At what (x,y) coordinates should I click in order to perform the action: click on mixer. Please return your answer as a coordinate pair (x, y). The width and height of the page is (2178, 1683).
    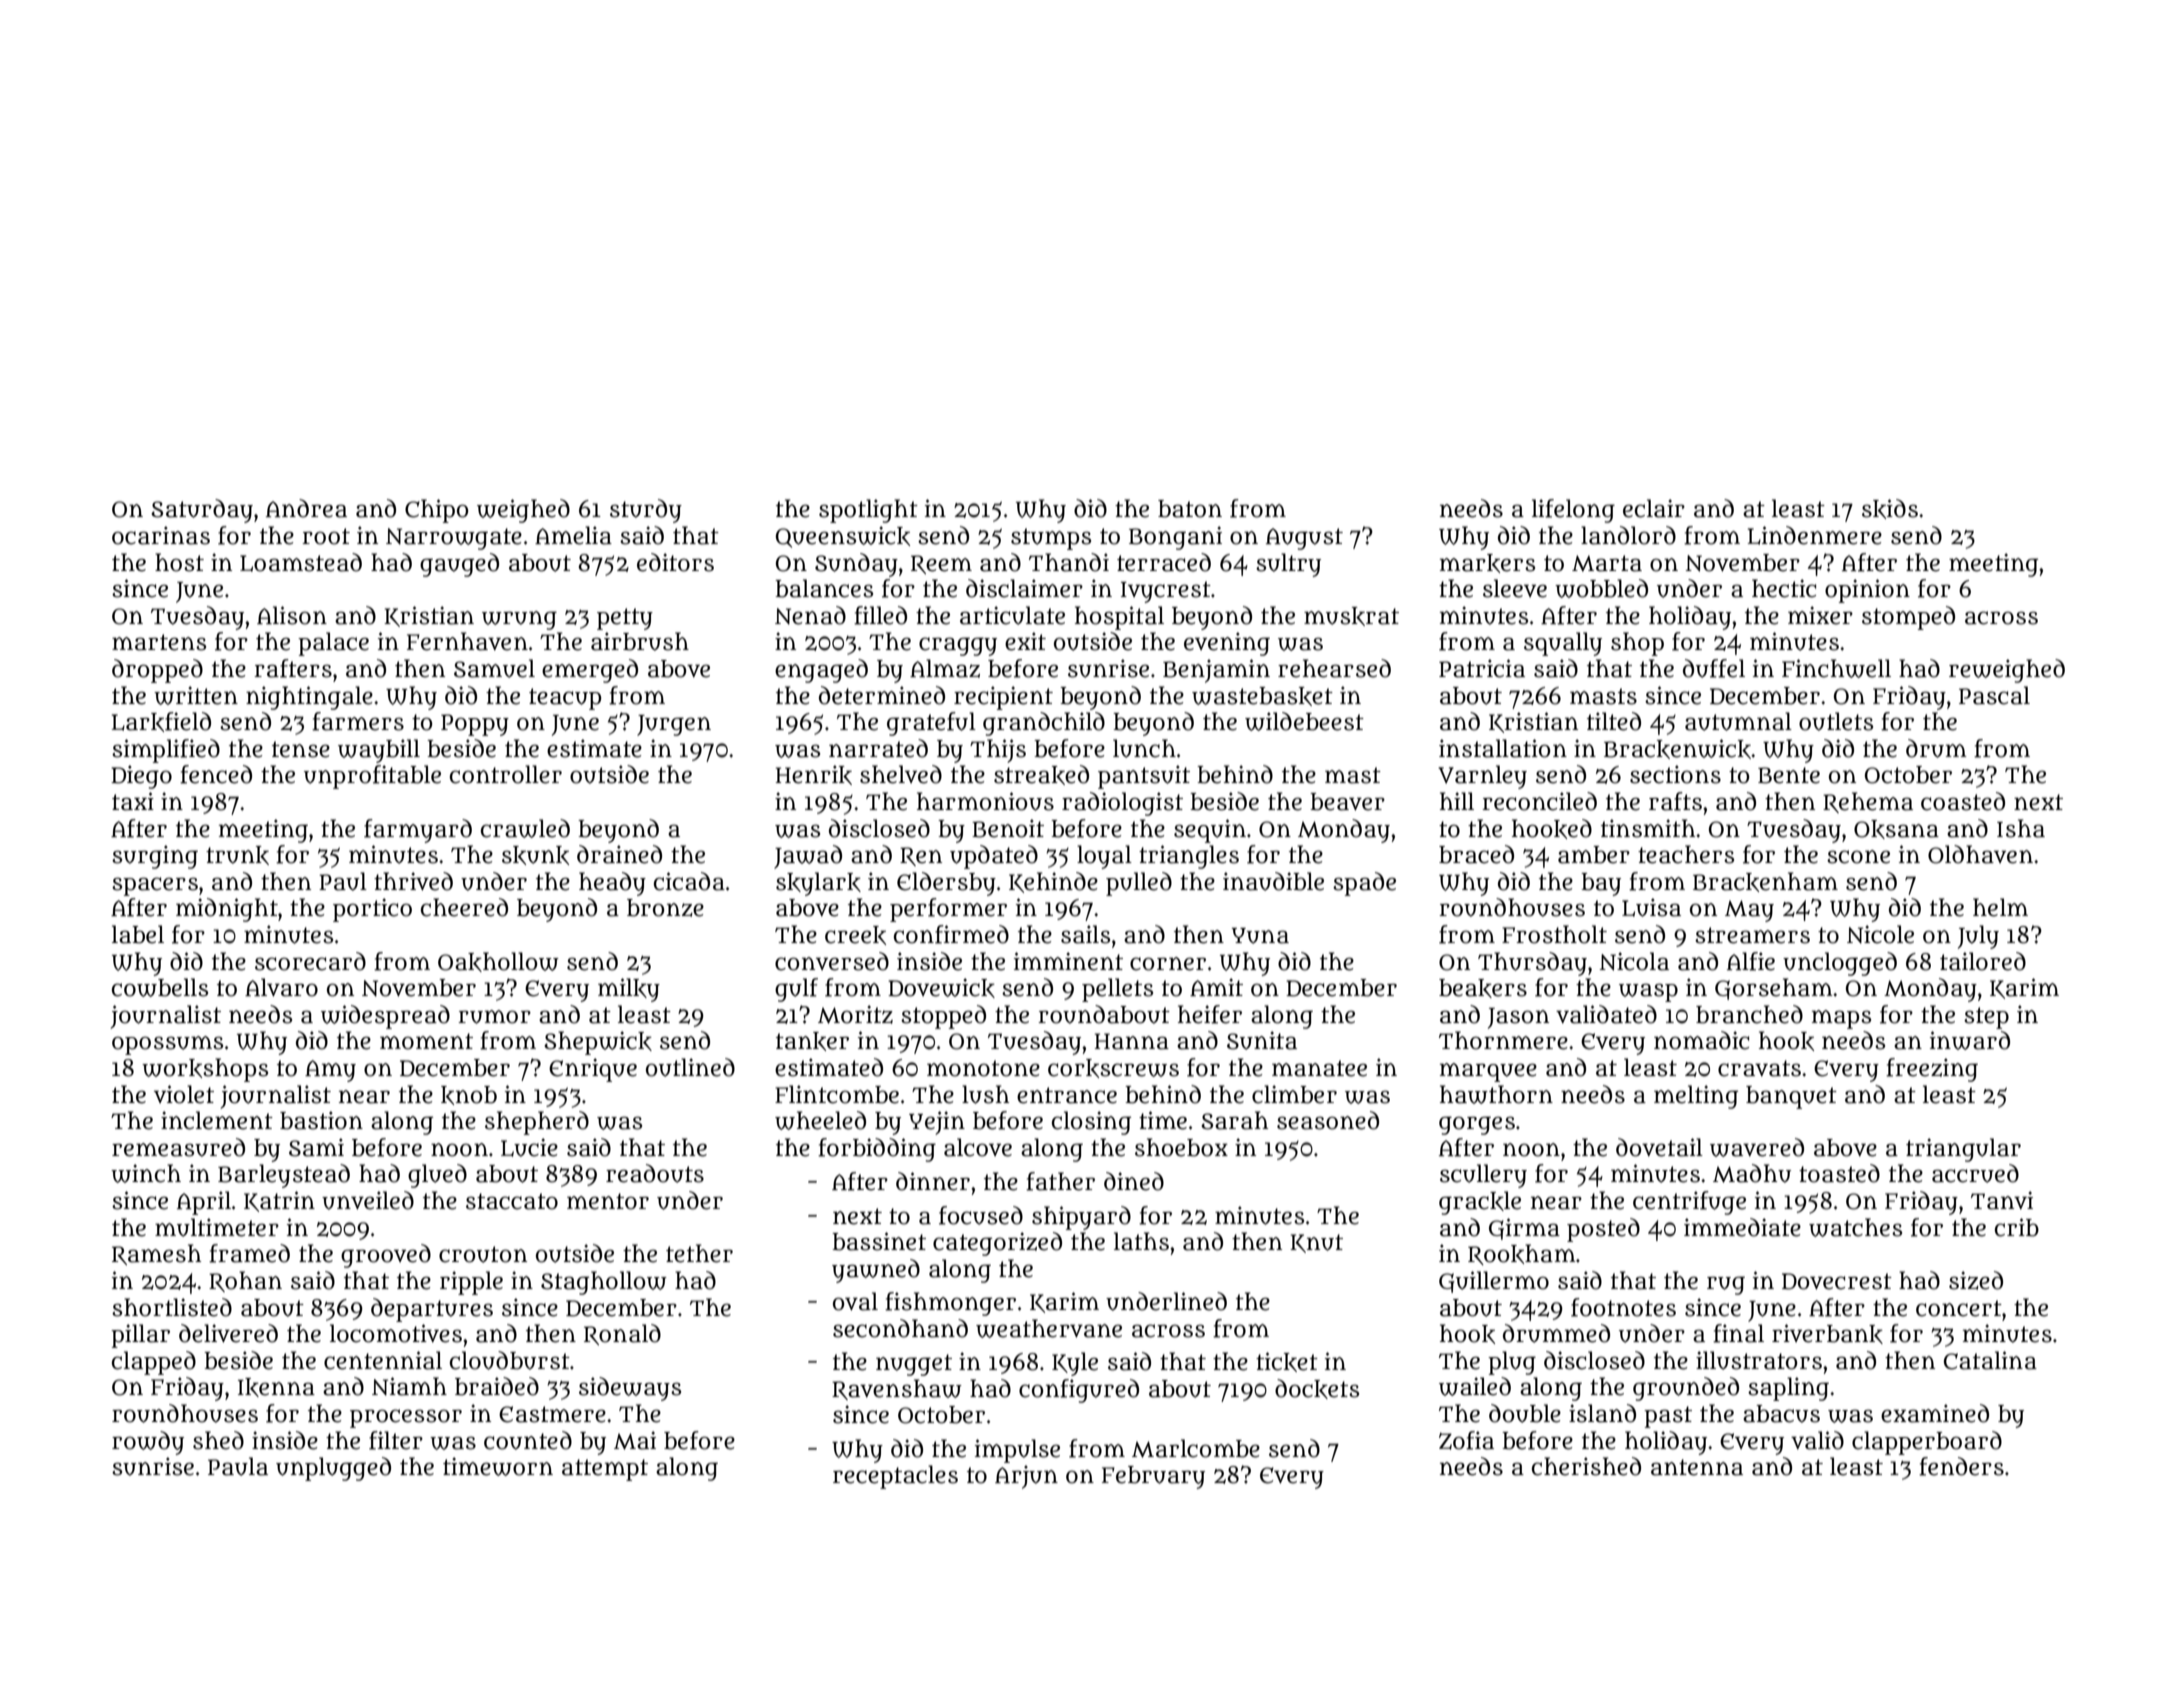
    Looking at the image, I should click on (1820, 615).
